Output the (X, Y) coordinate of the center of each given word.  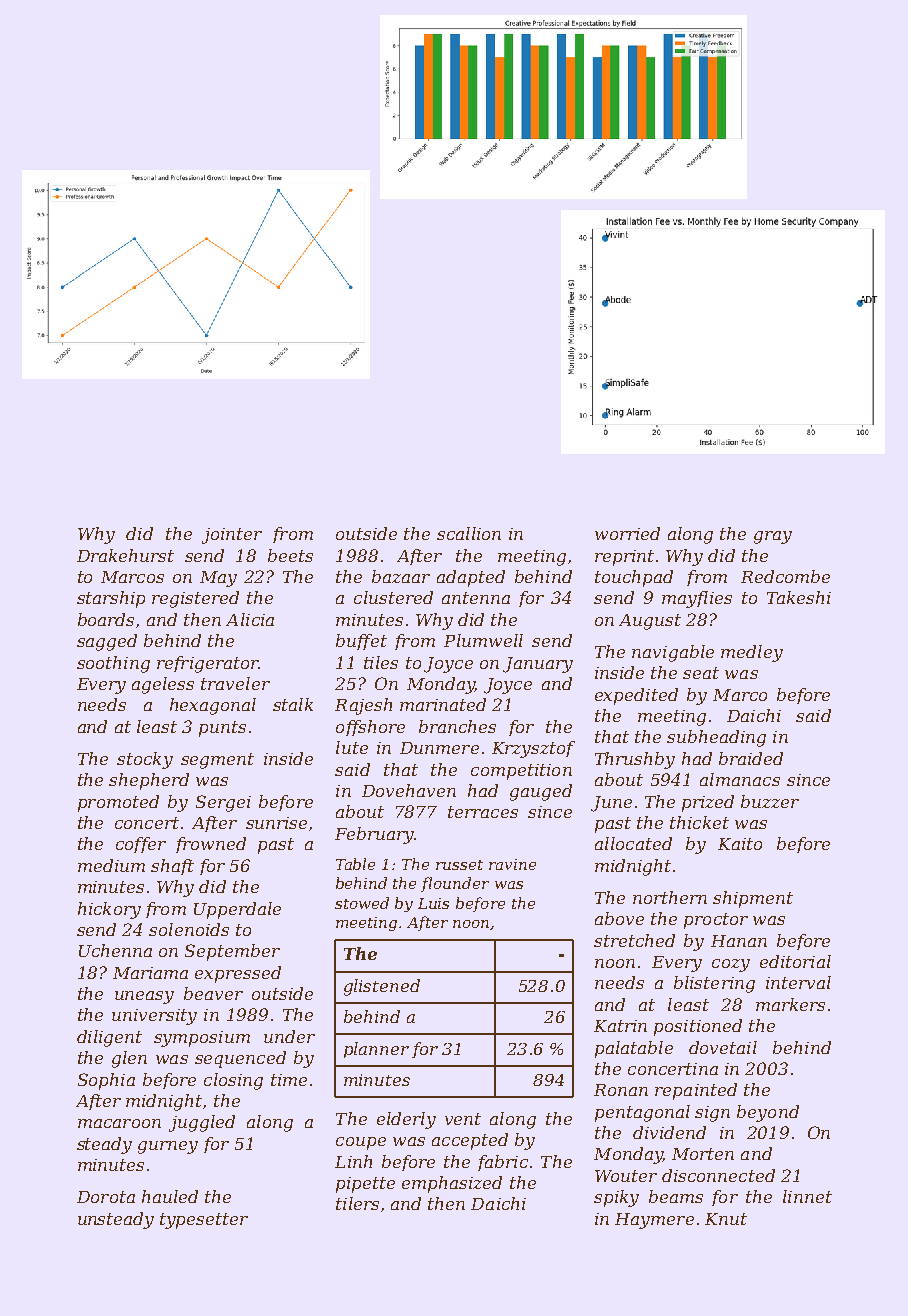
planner (376, 1050)
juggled (202, 1123)
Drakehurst (125, 555)
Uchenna (115, 950)
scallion (469, 533)
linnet (807, 1196)
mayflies (697, 599)
